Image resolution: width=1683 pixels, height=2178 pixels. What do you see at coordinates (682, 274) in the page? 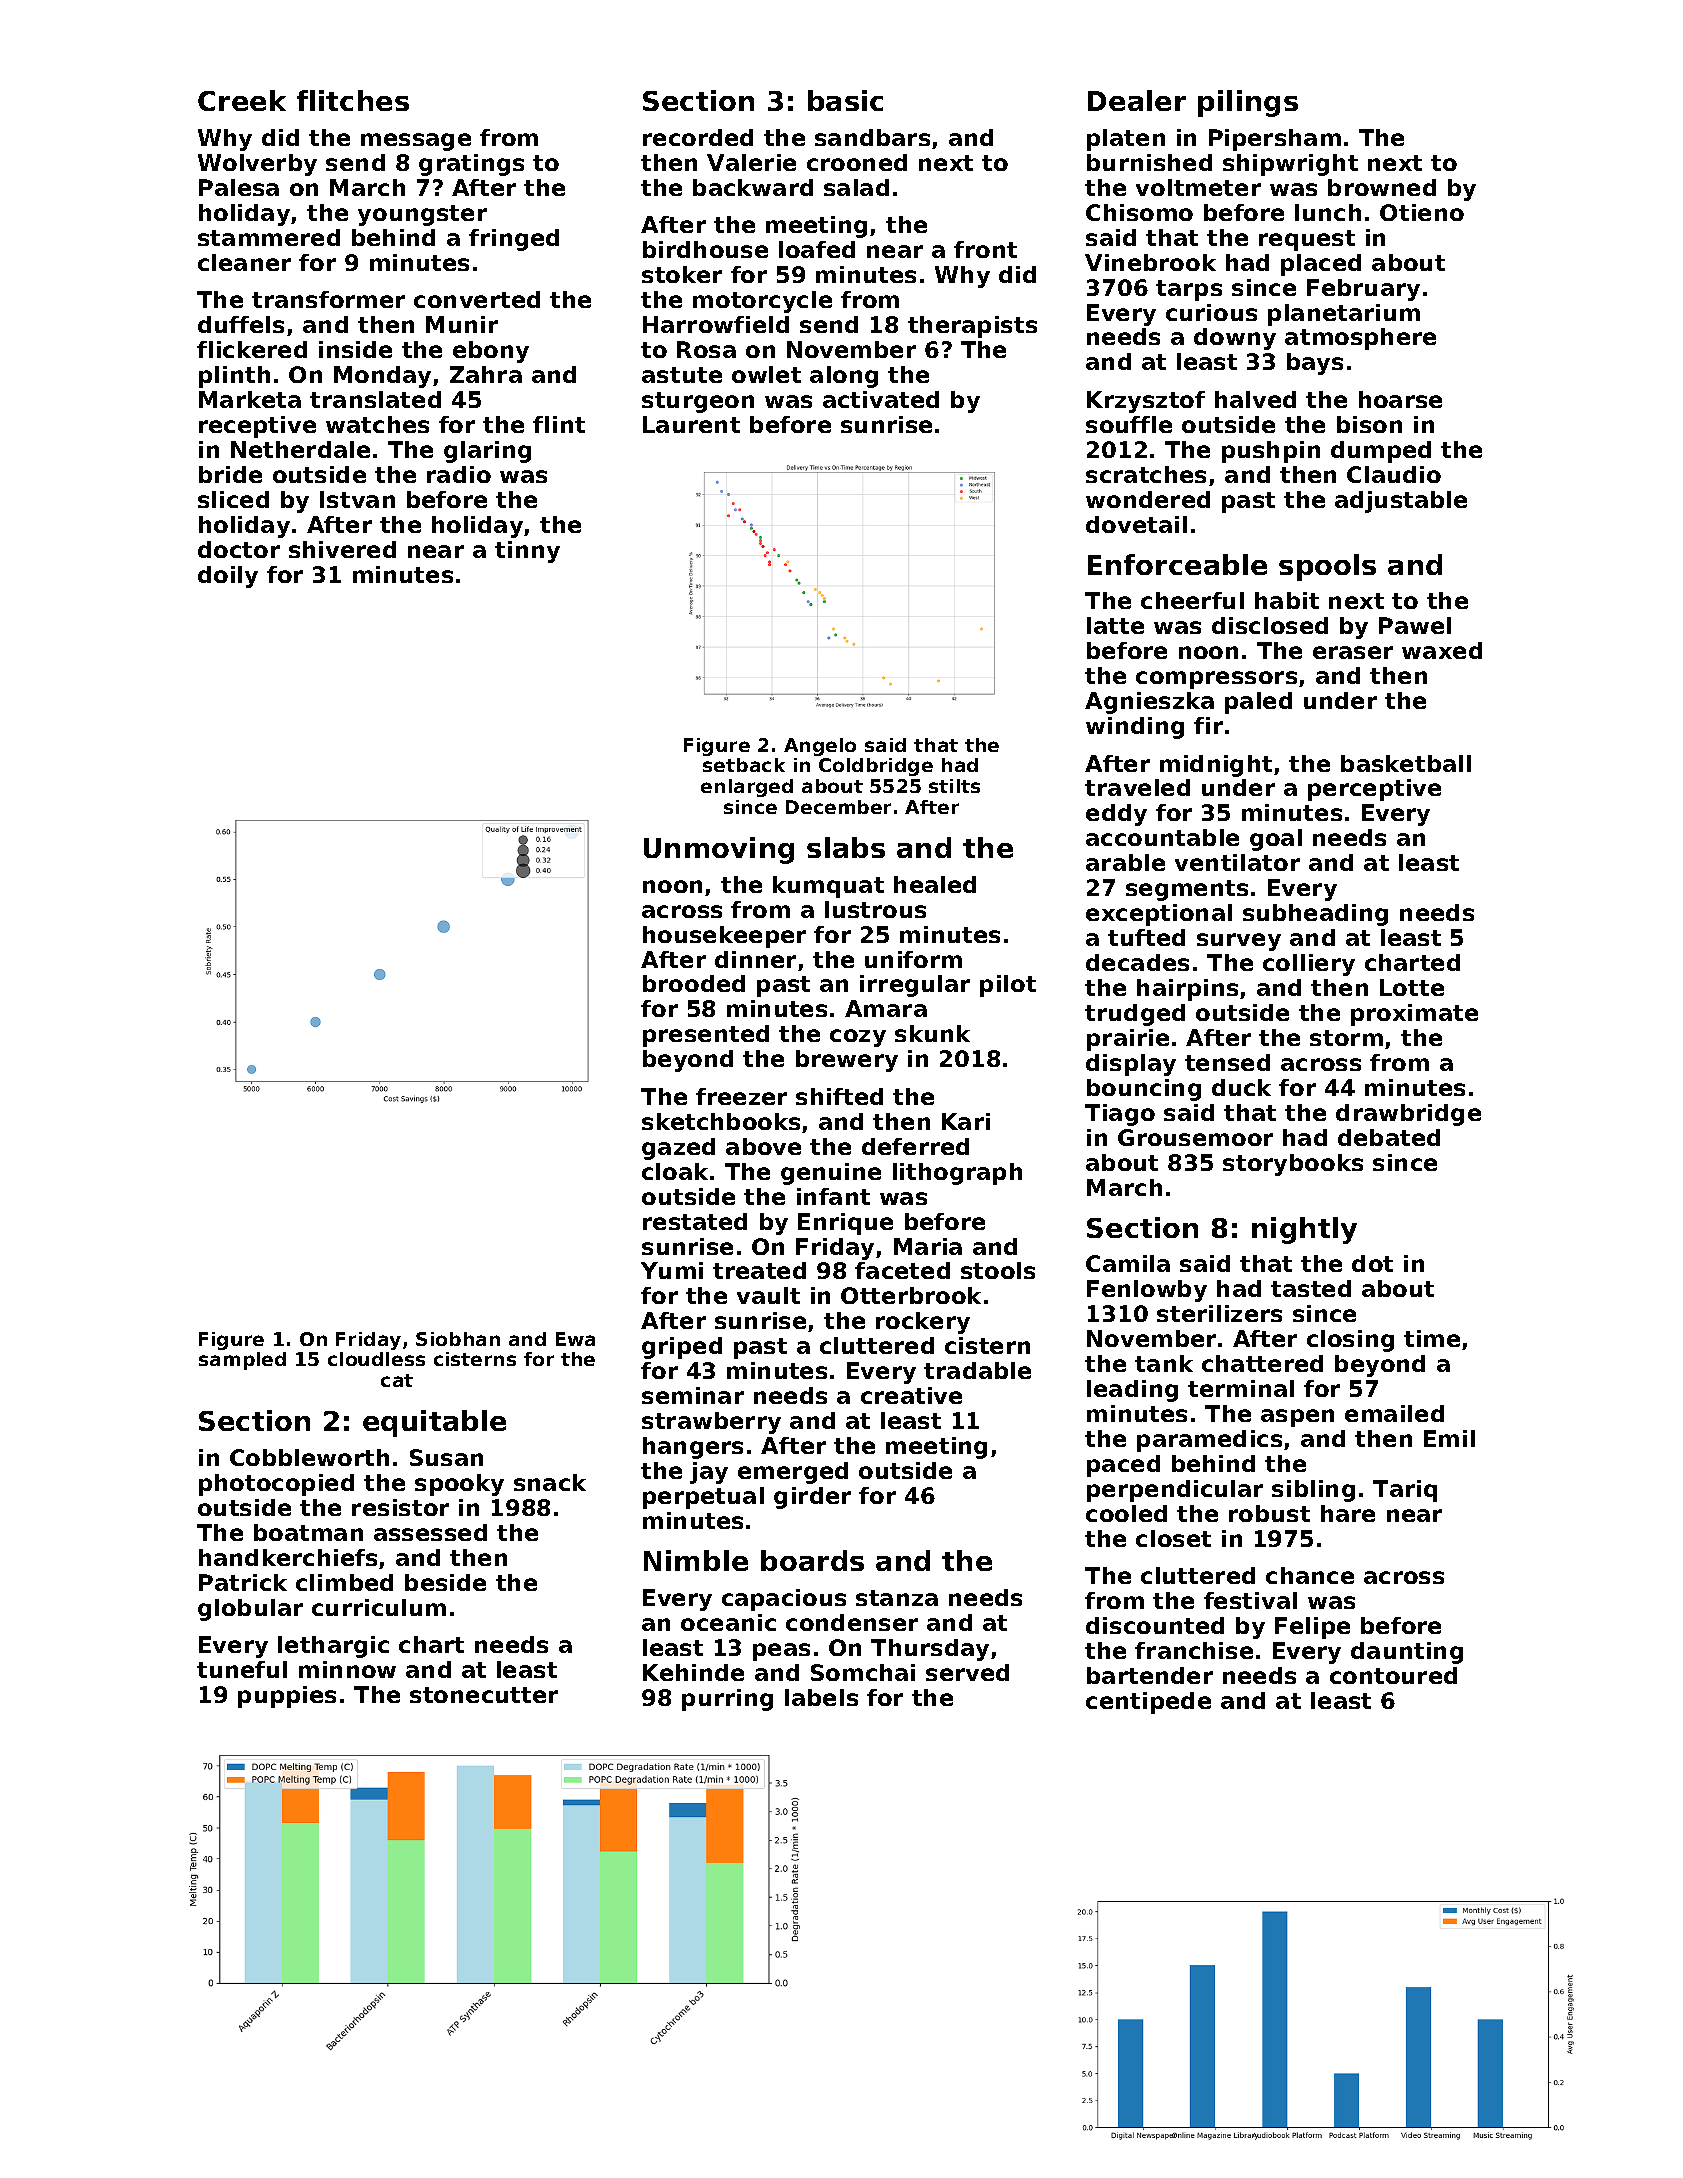
I see `stoker` at bounding box center [682, 274].
